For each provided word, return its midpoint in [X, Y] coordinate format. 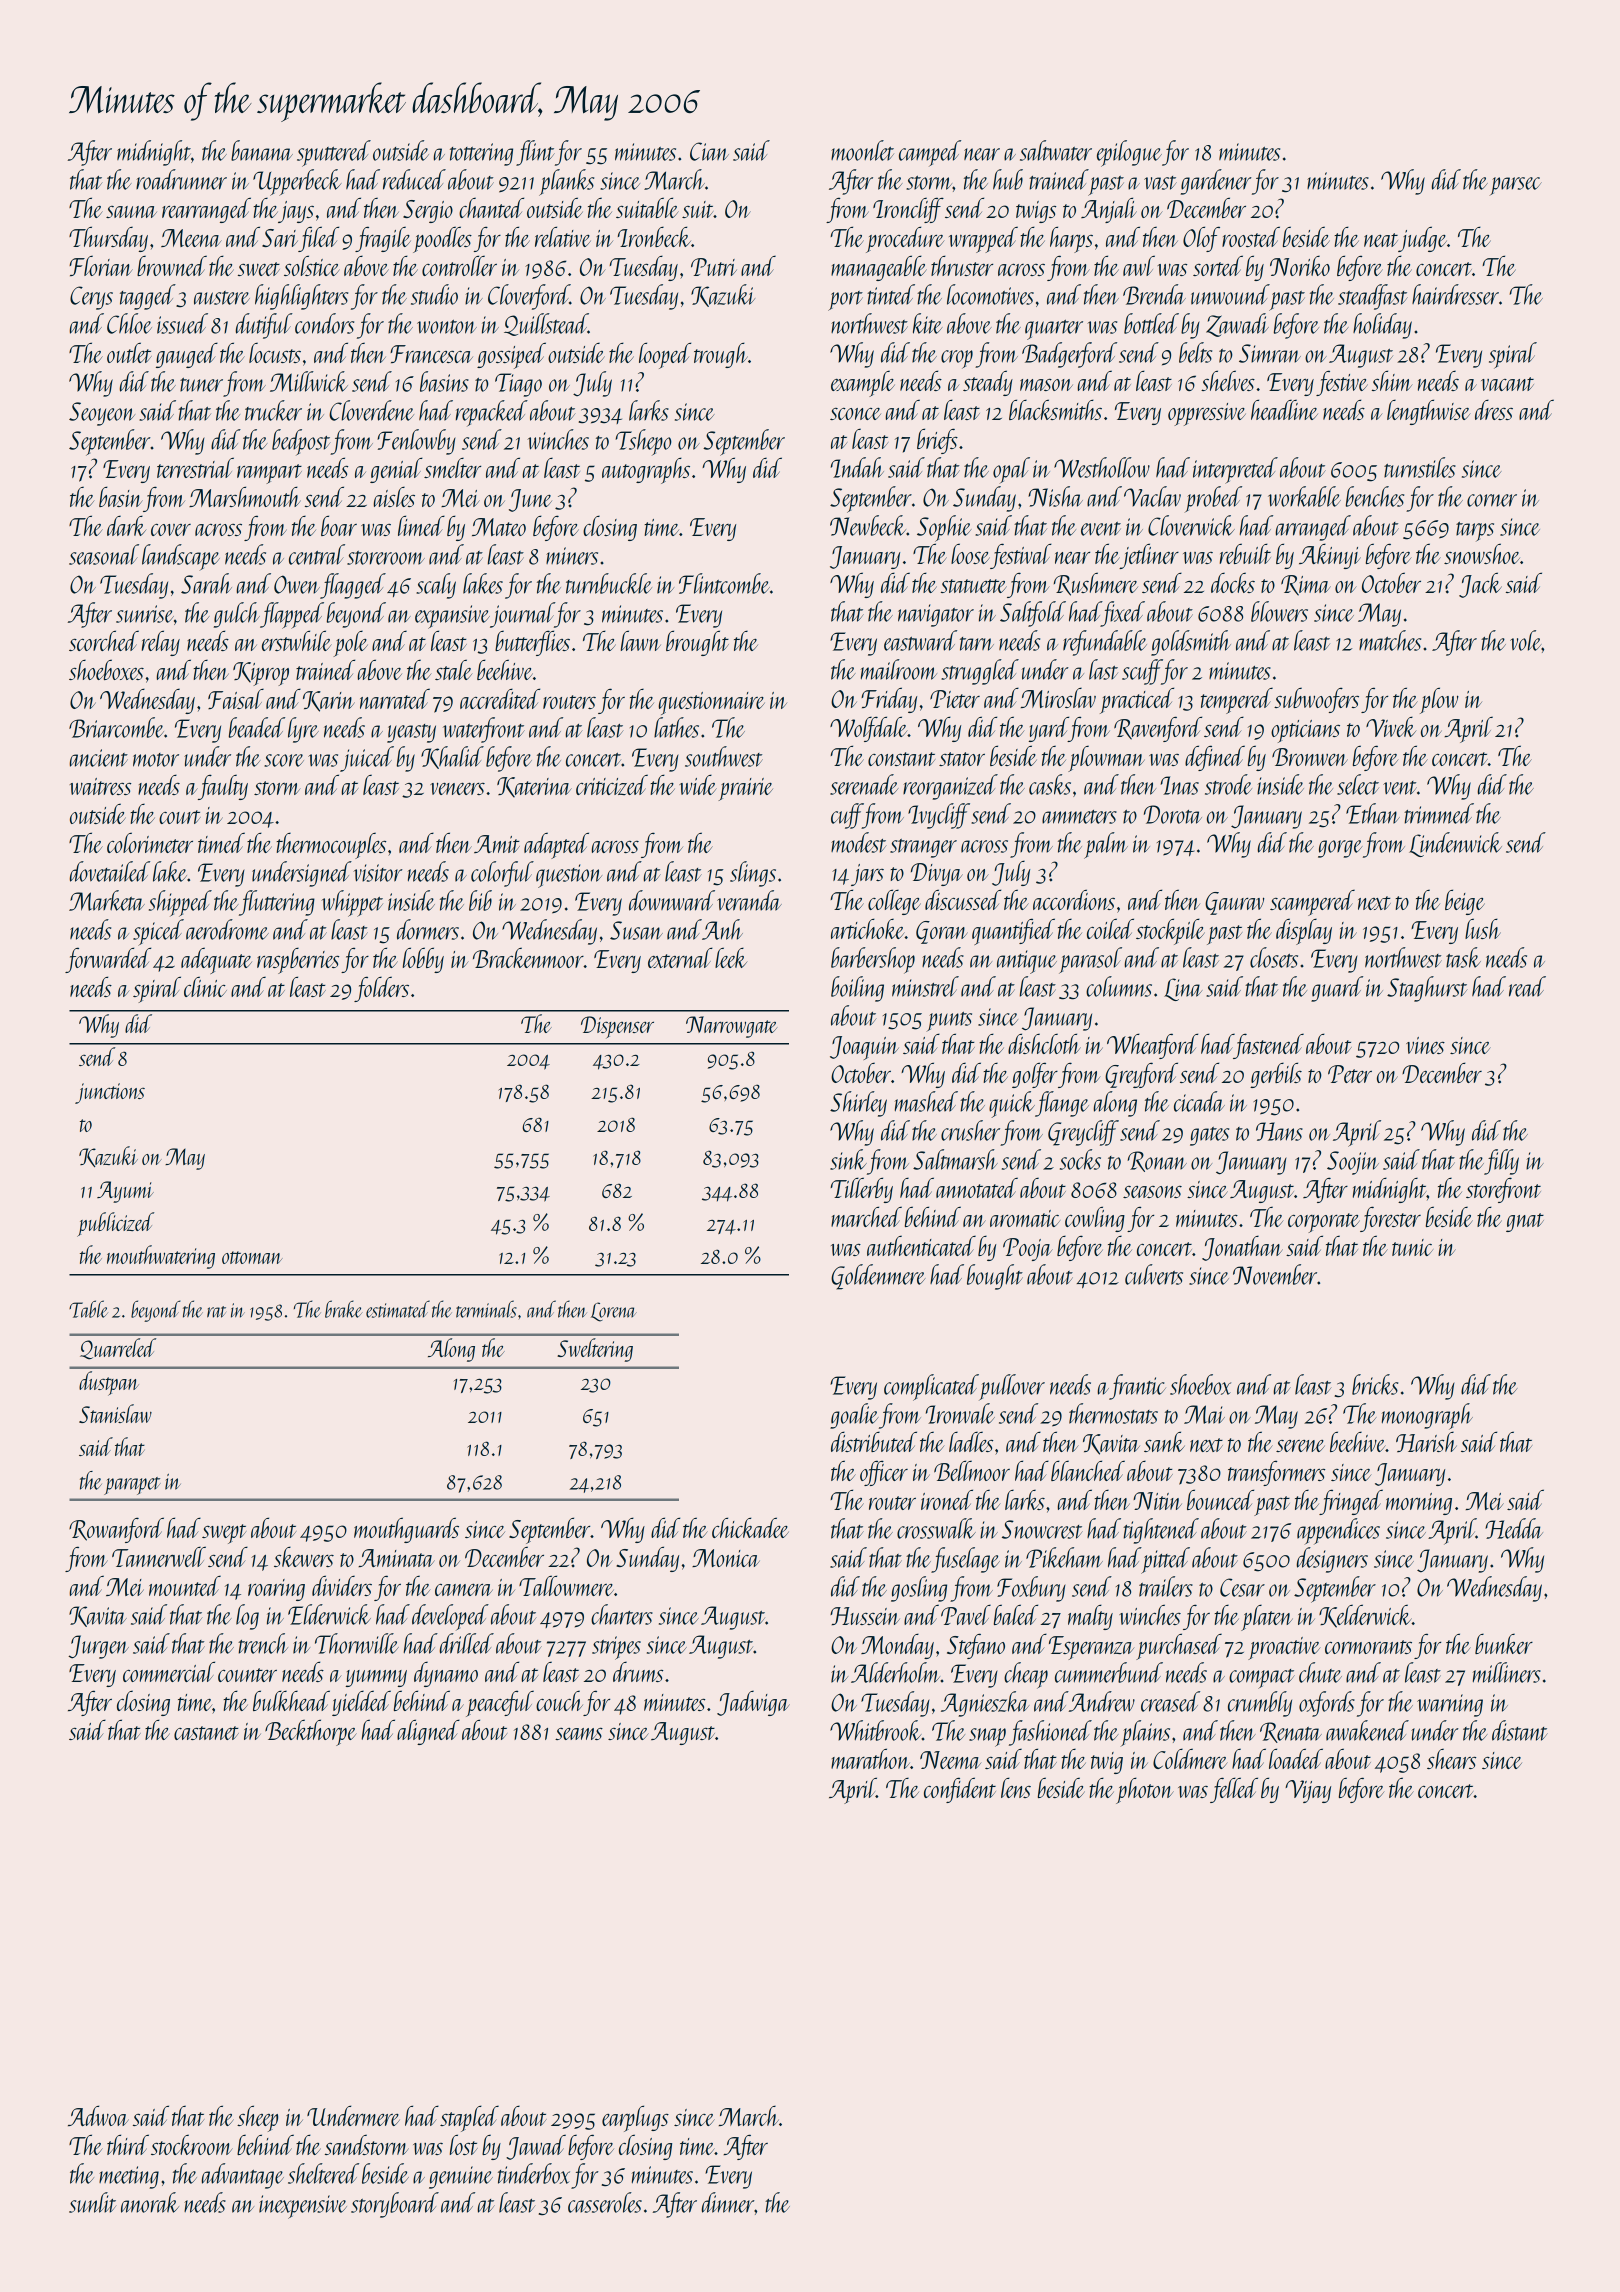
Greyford [1141, 1075]
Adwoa [98, 2115]
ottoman [252, 1257]
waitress [100, 786]
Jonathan [1242, 1248]
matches [1390, 640]
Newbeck [868, 525]
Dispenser [617, 1027]
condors [324, 323]
